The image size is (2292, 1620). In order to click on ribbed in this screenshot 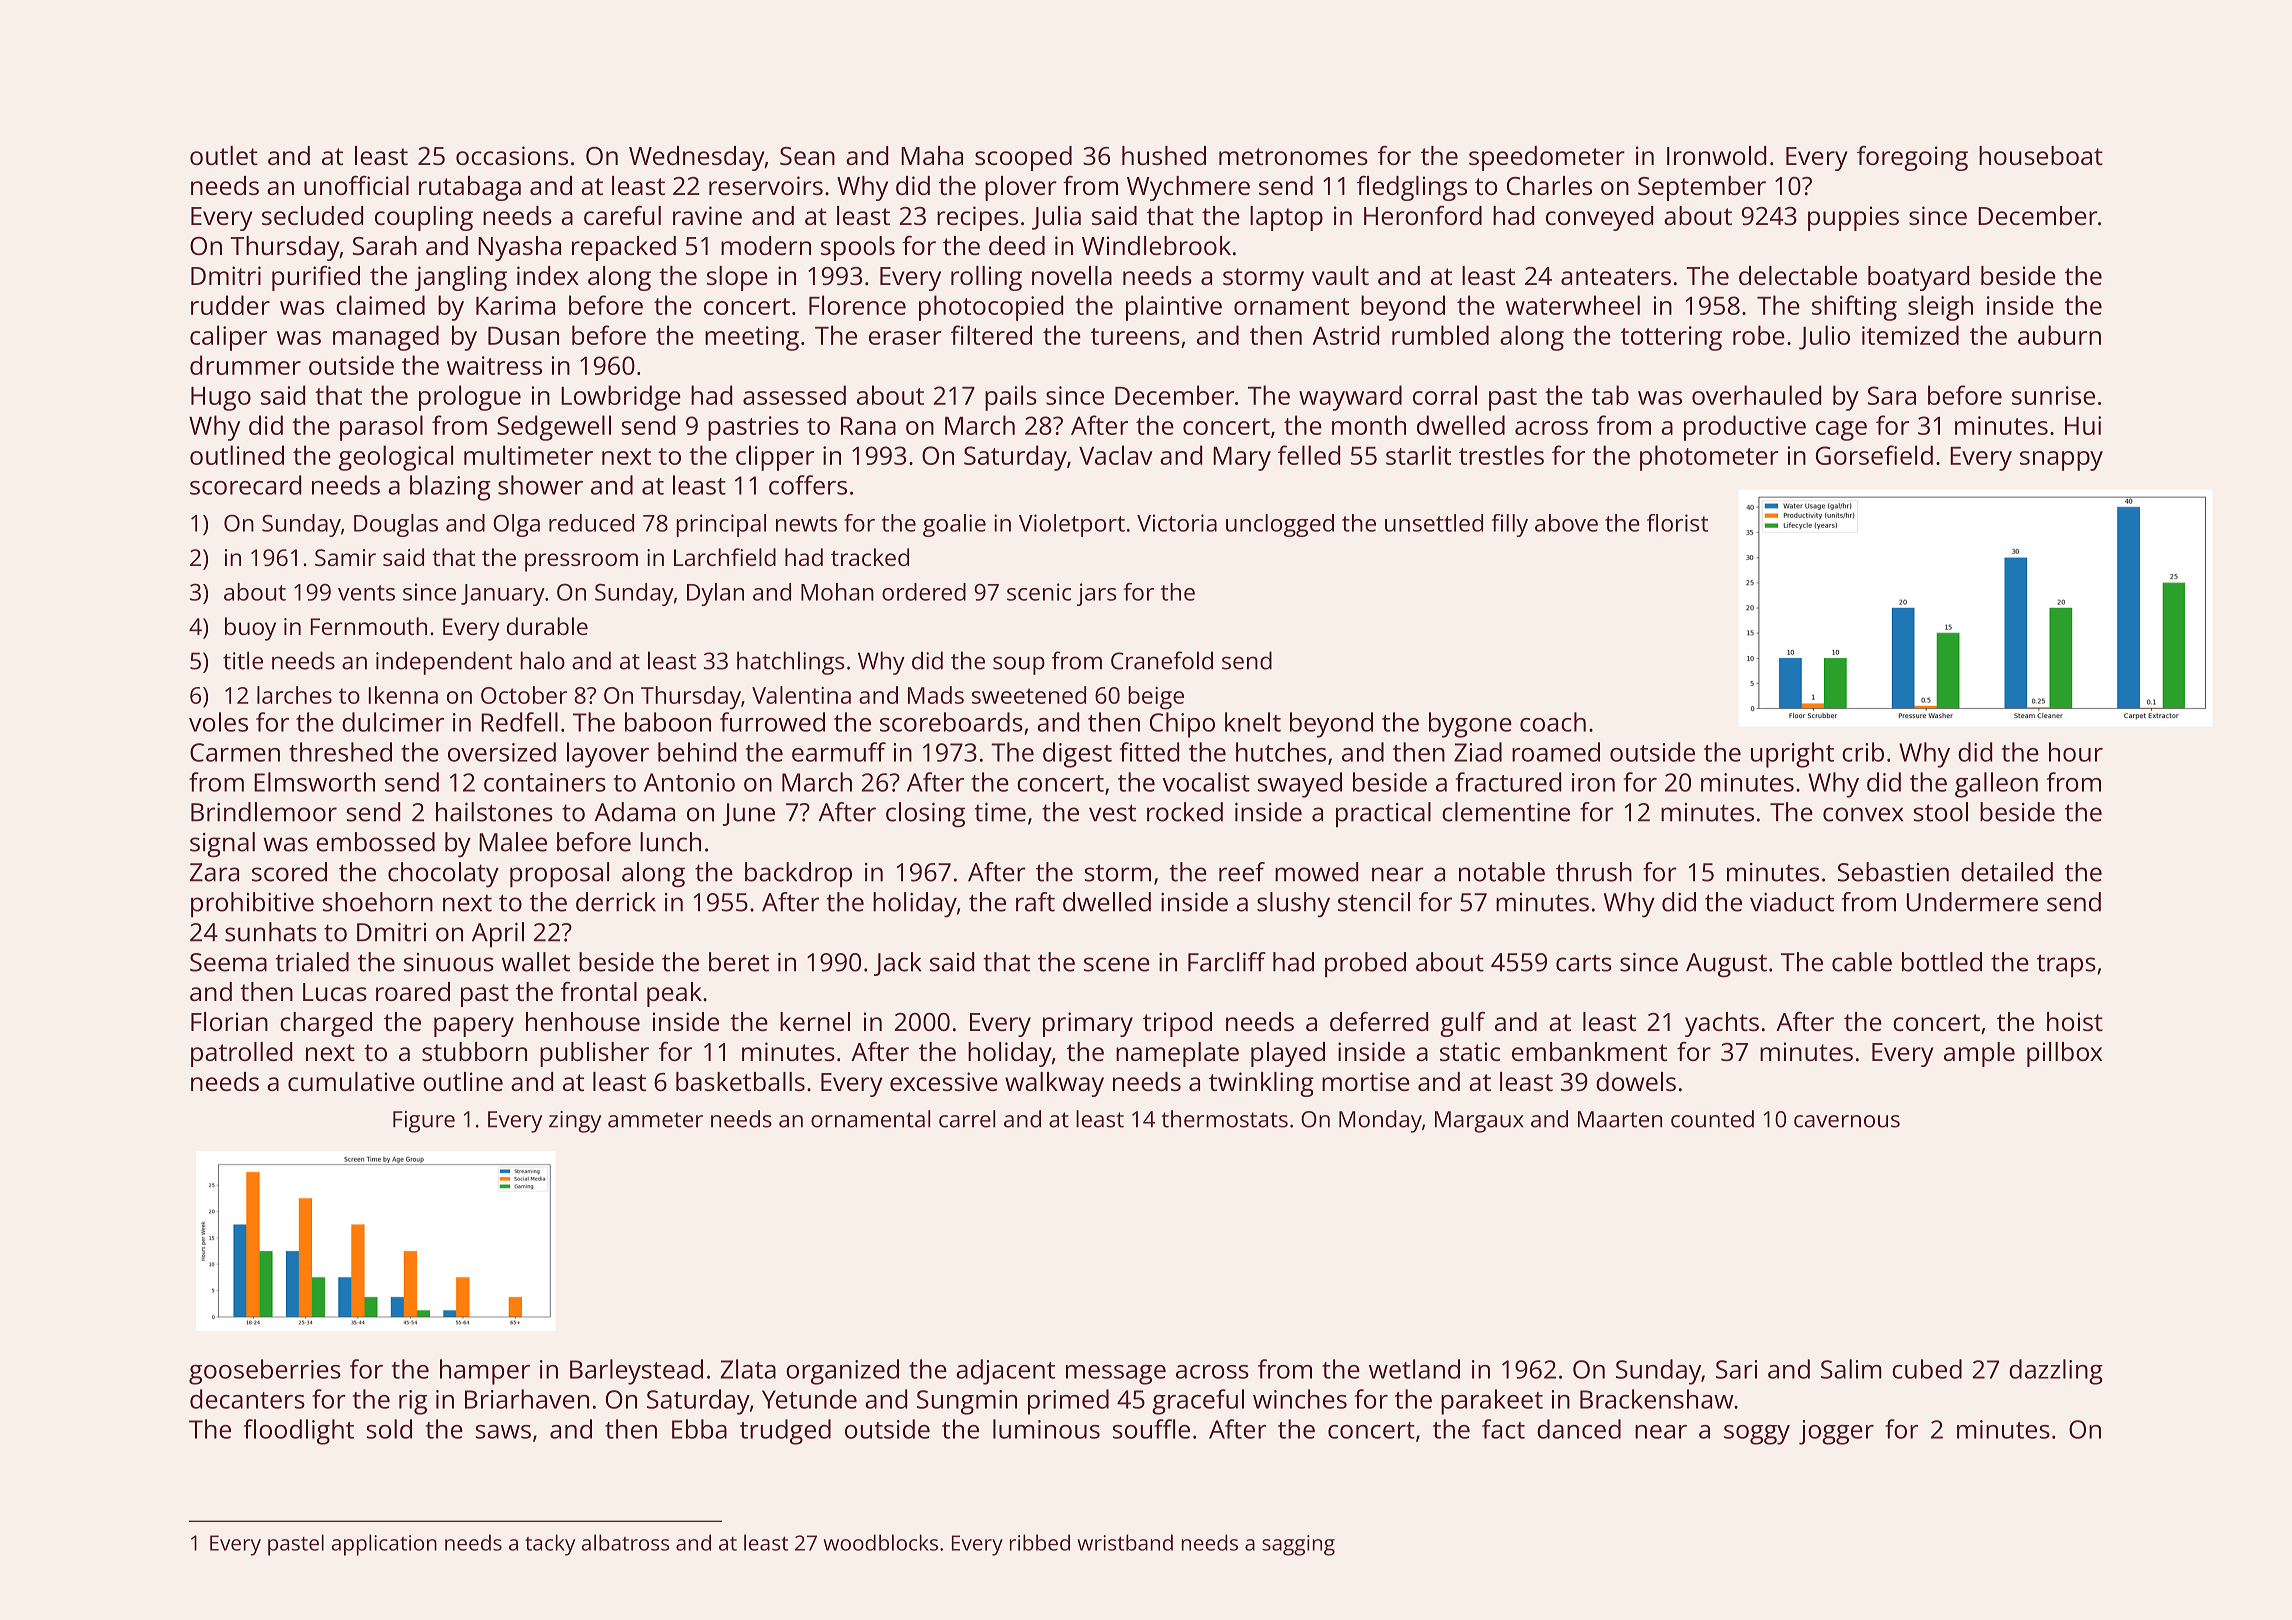, I will do `click(1040, 1542)`.
